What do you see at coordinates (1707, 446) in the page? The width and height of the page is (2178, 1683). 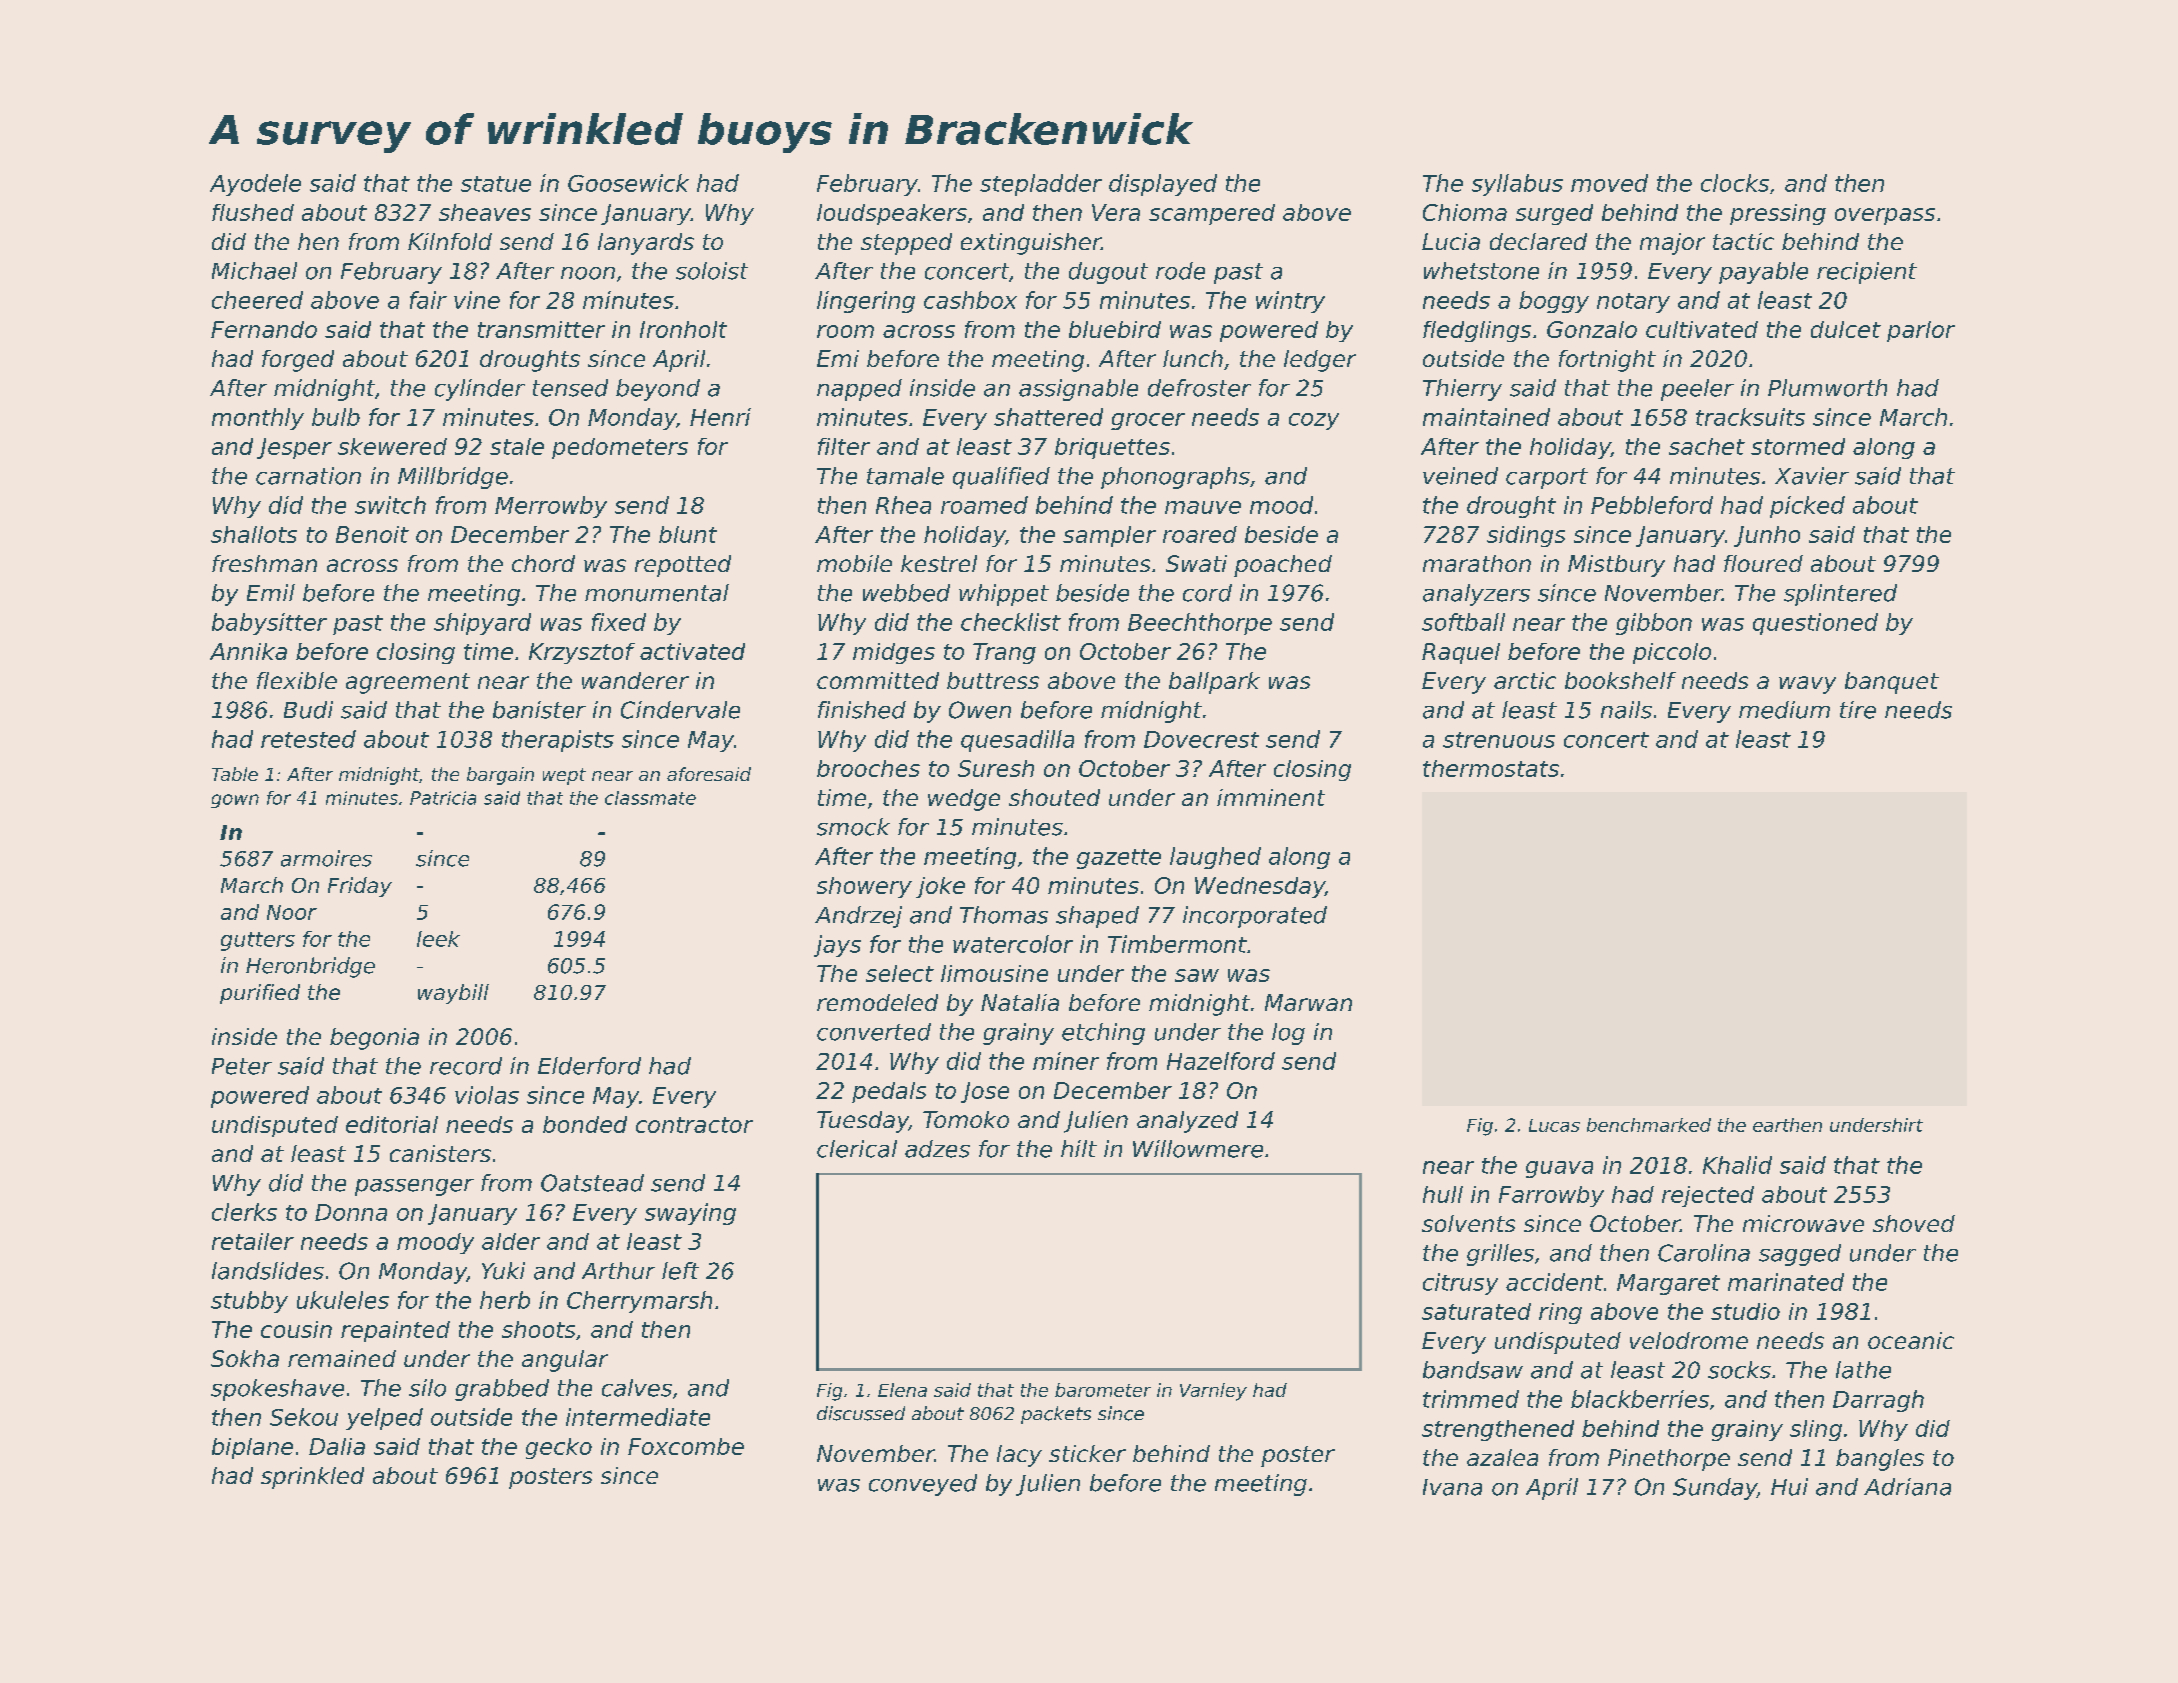 I see `sachet` at bounding box center [1707, 446].
